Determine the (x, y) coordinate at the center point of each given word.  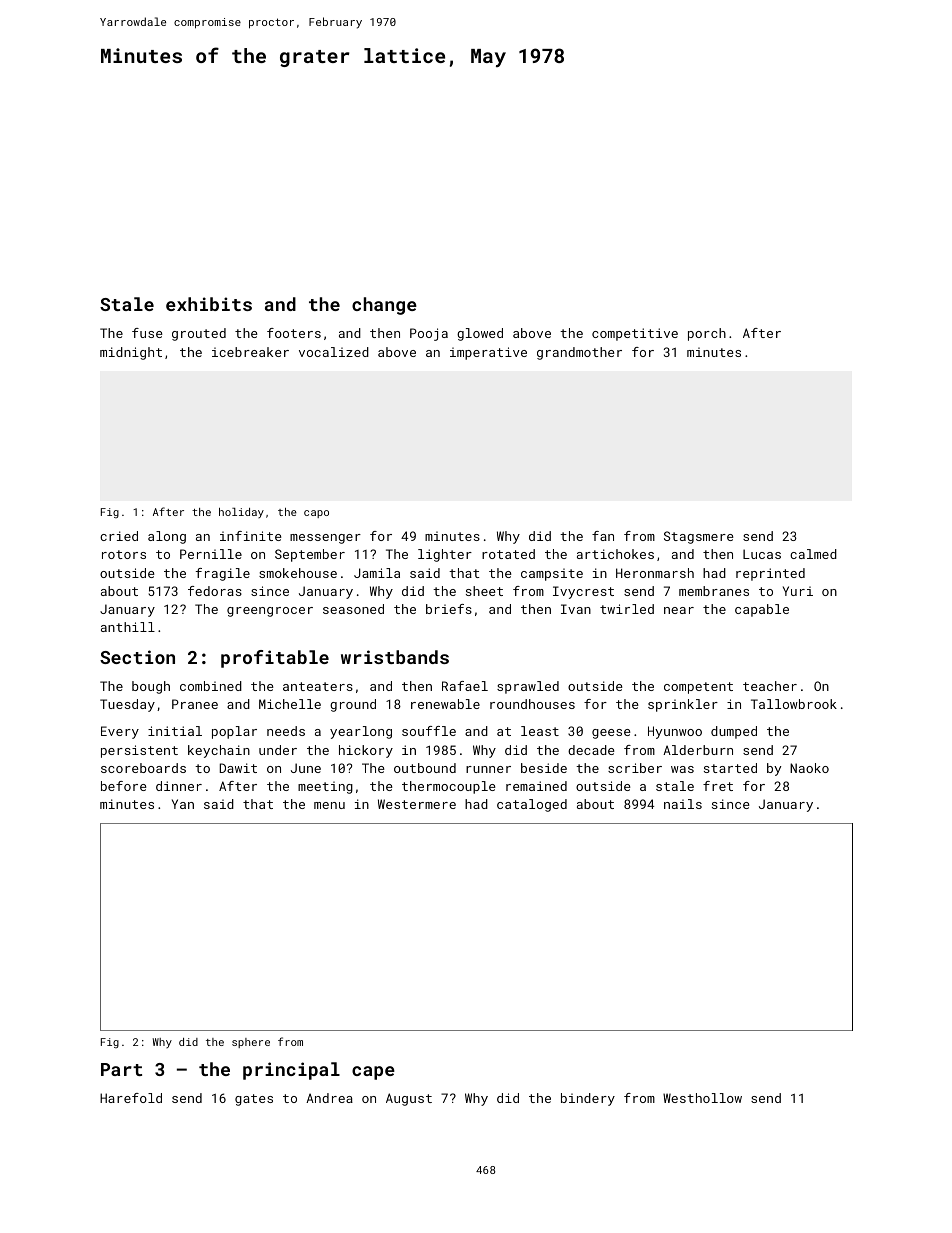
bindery (588, 1099)
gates (254, 1100)
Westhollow (702, 1098)
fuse (147, 333)
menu (329, 805)
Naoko (809, 768)
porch (707, 334)
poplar (234, 732)
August (409, 1099)
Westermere (417, 804)
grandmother (579, 353)
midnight (131, 353)
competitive (635, 334)
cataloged (532, 805)
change (384, 306)
